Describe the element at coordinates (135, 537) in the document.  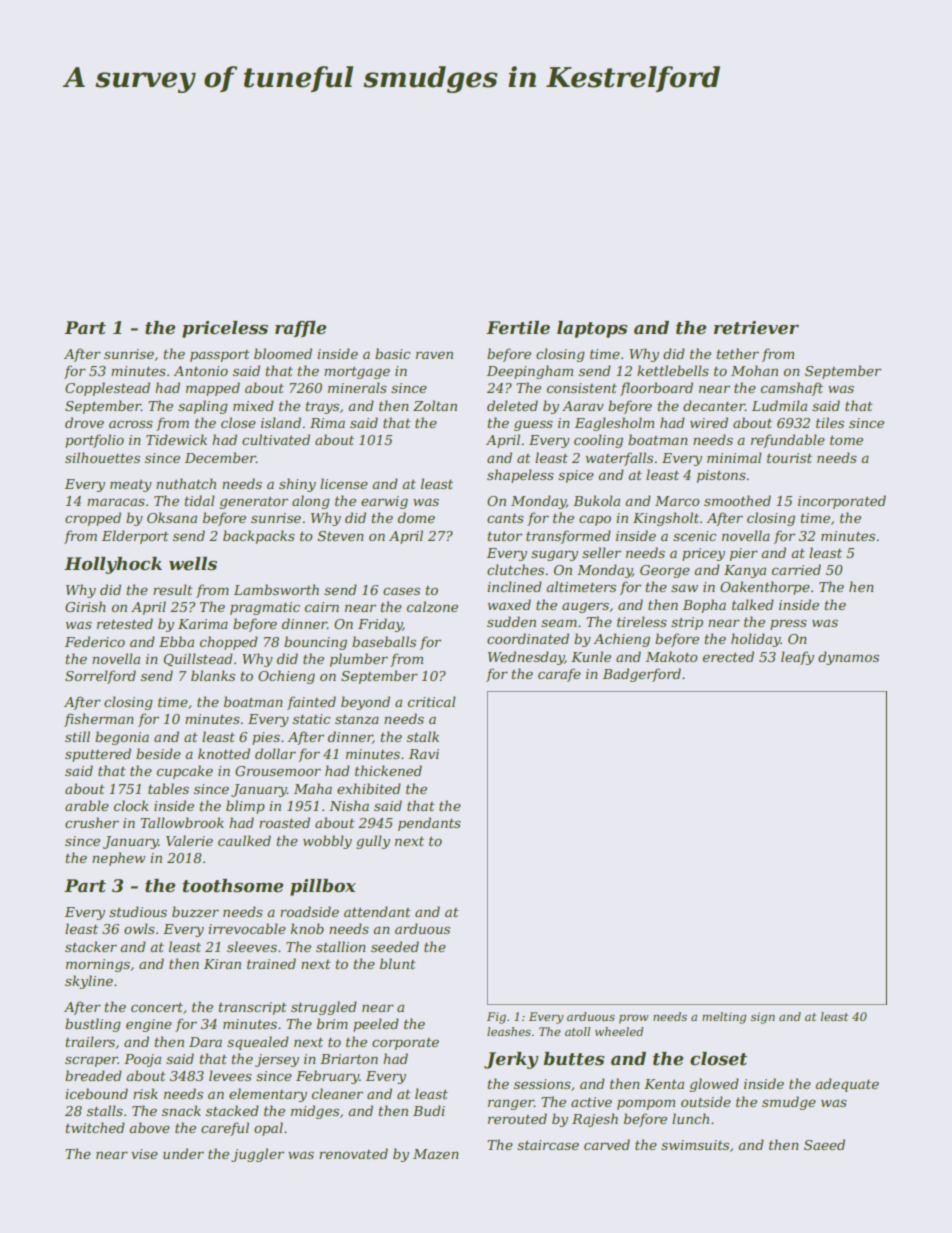
I see `Elderport` at that location.
